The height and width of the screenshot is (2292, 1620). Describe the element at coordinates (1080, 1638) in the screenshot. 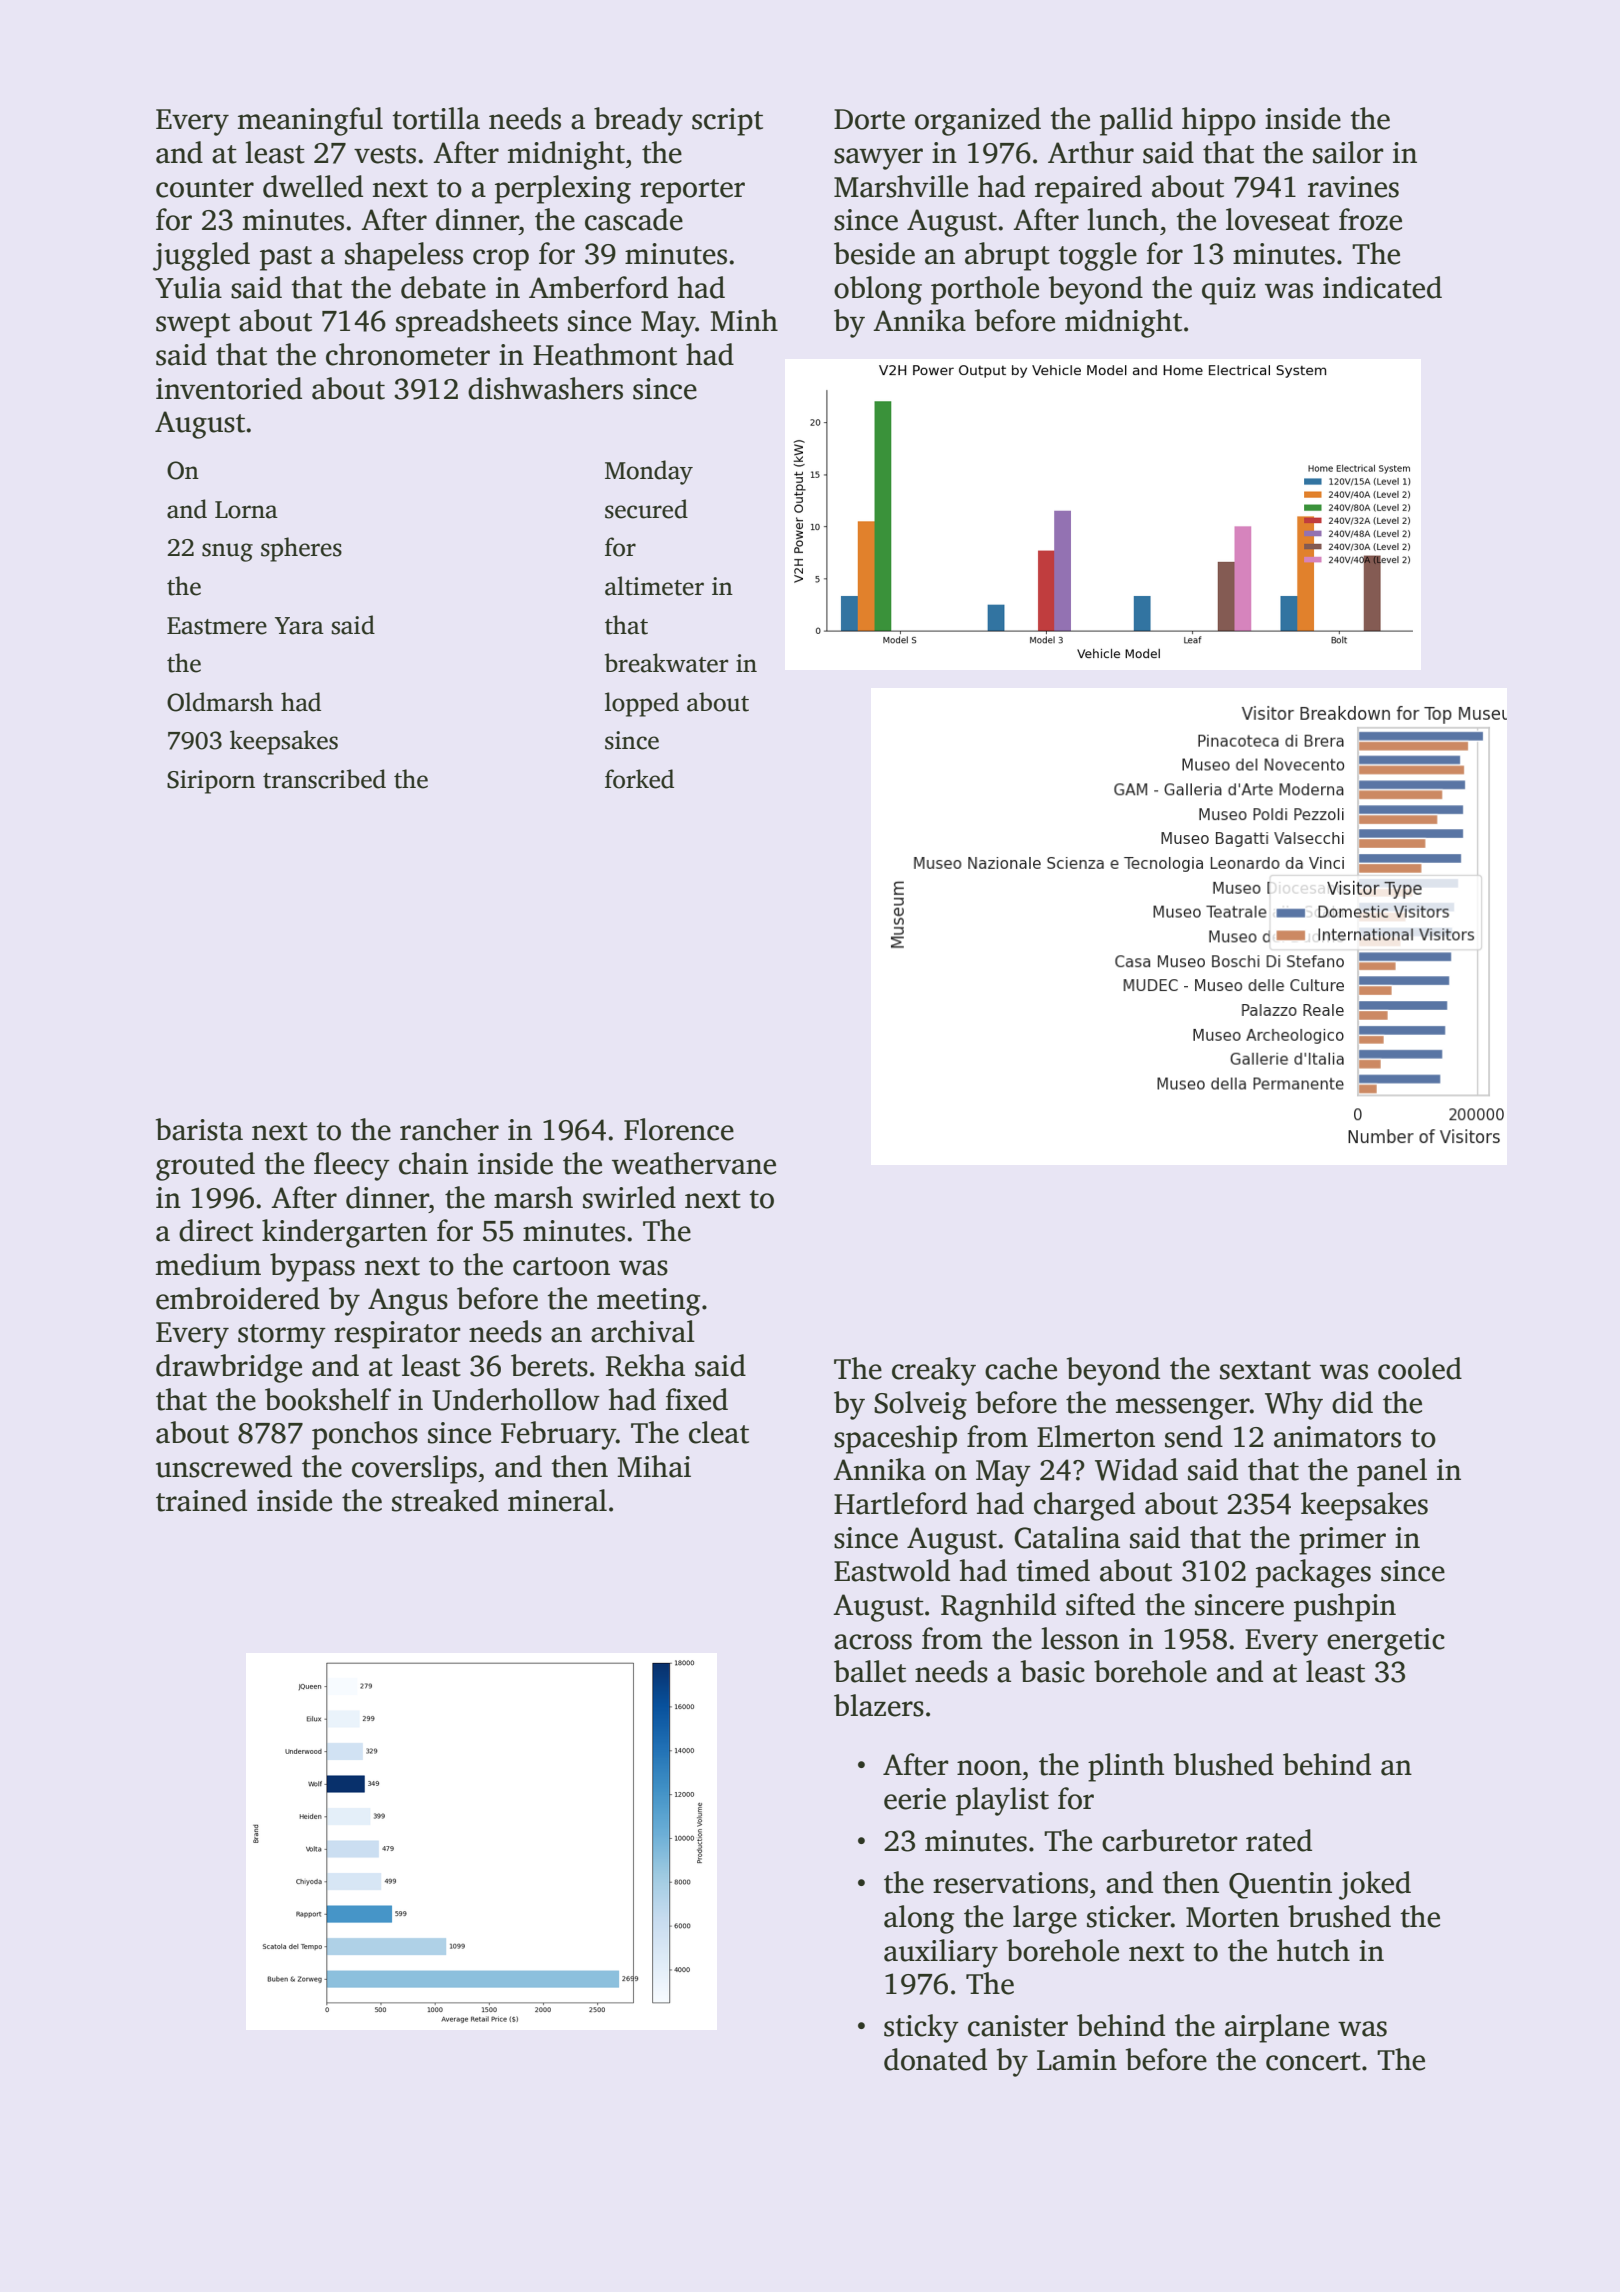

I see `lesson` at that location.
